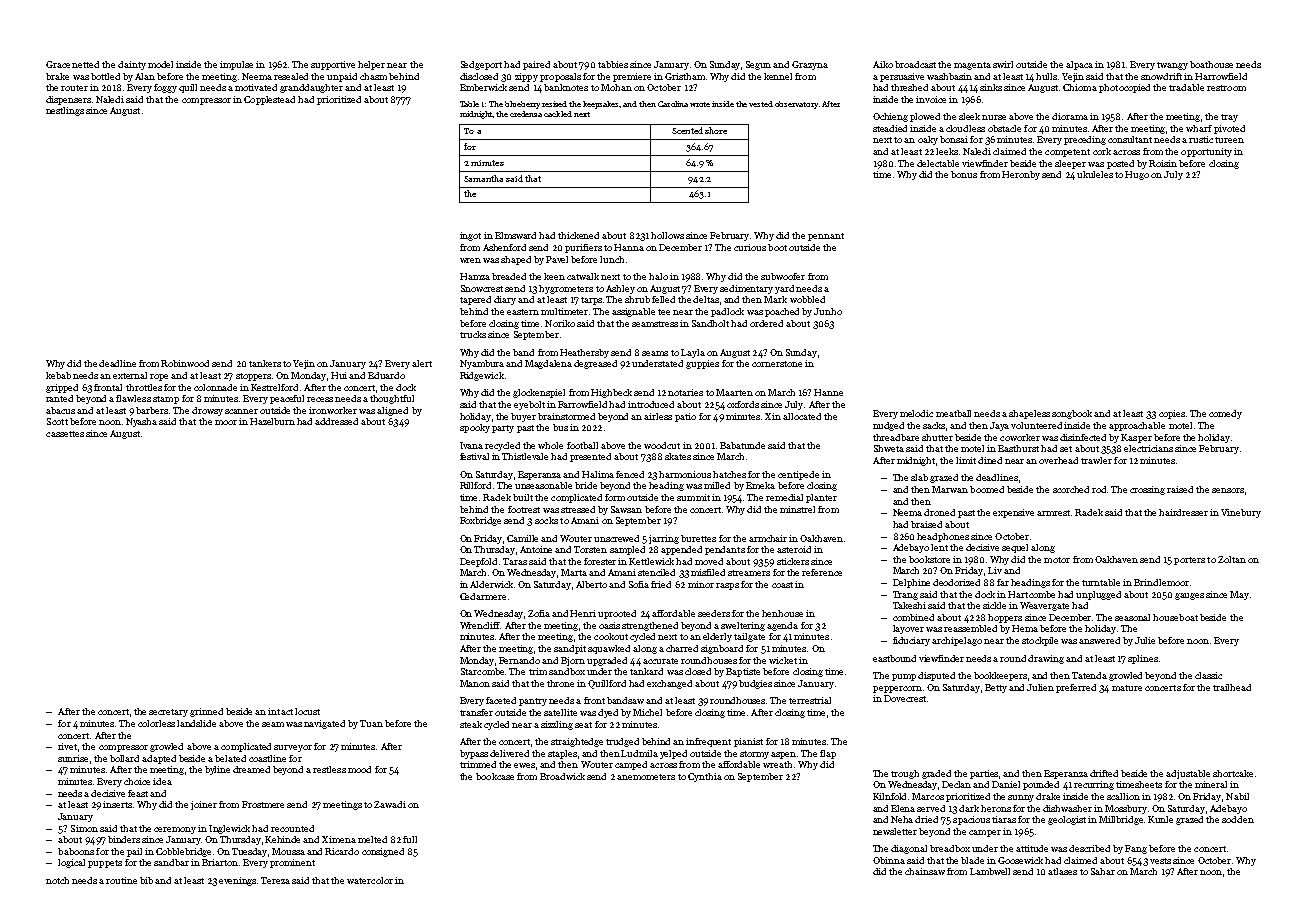  What do you see at coordinates (536, 65) in the screenshot?
I see `paired` at bounding box center [536, 65].
